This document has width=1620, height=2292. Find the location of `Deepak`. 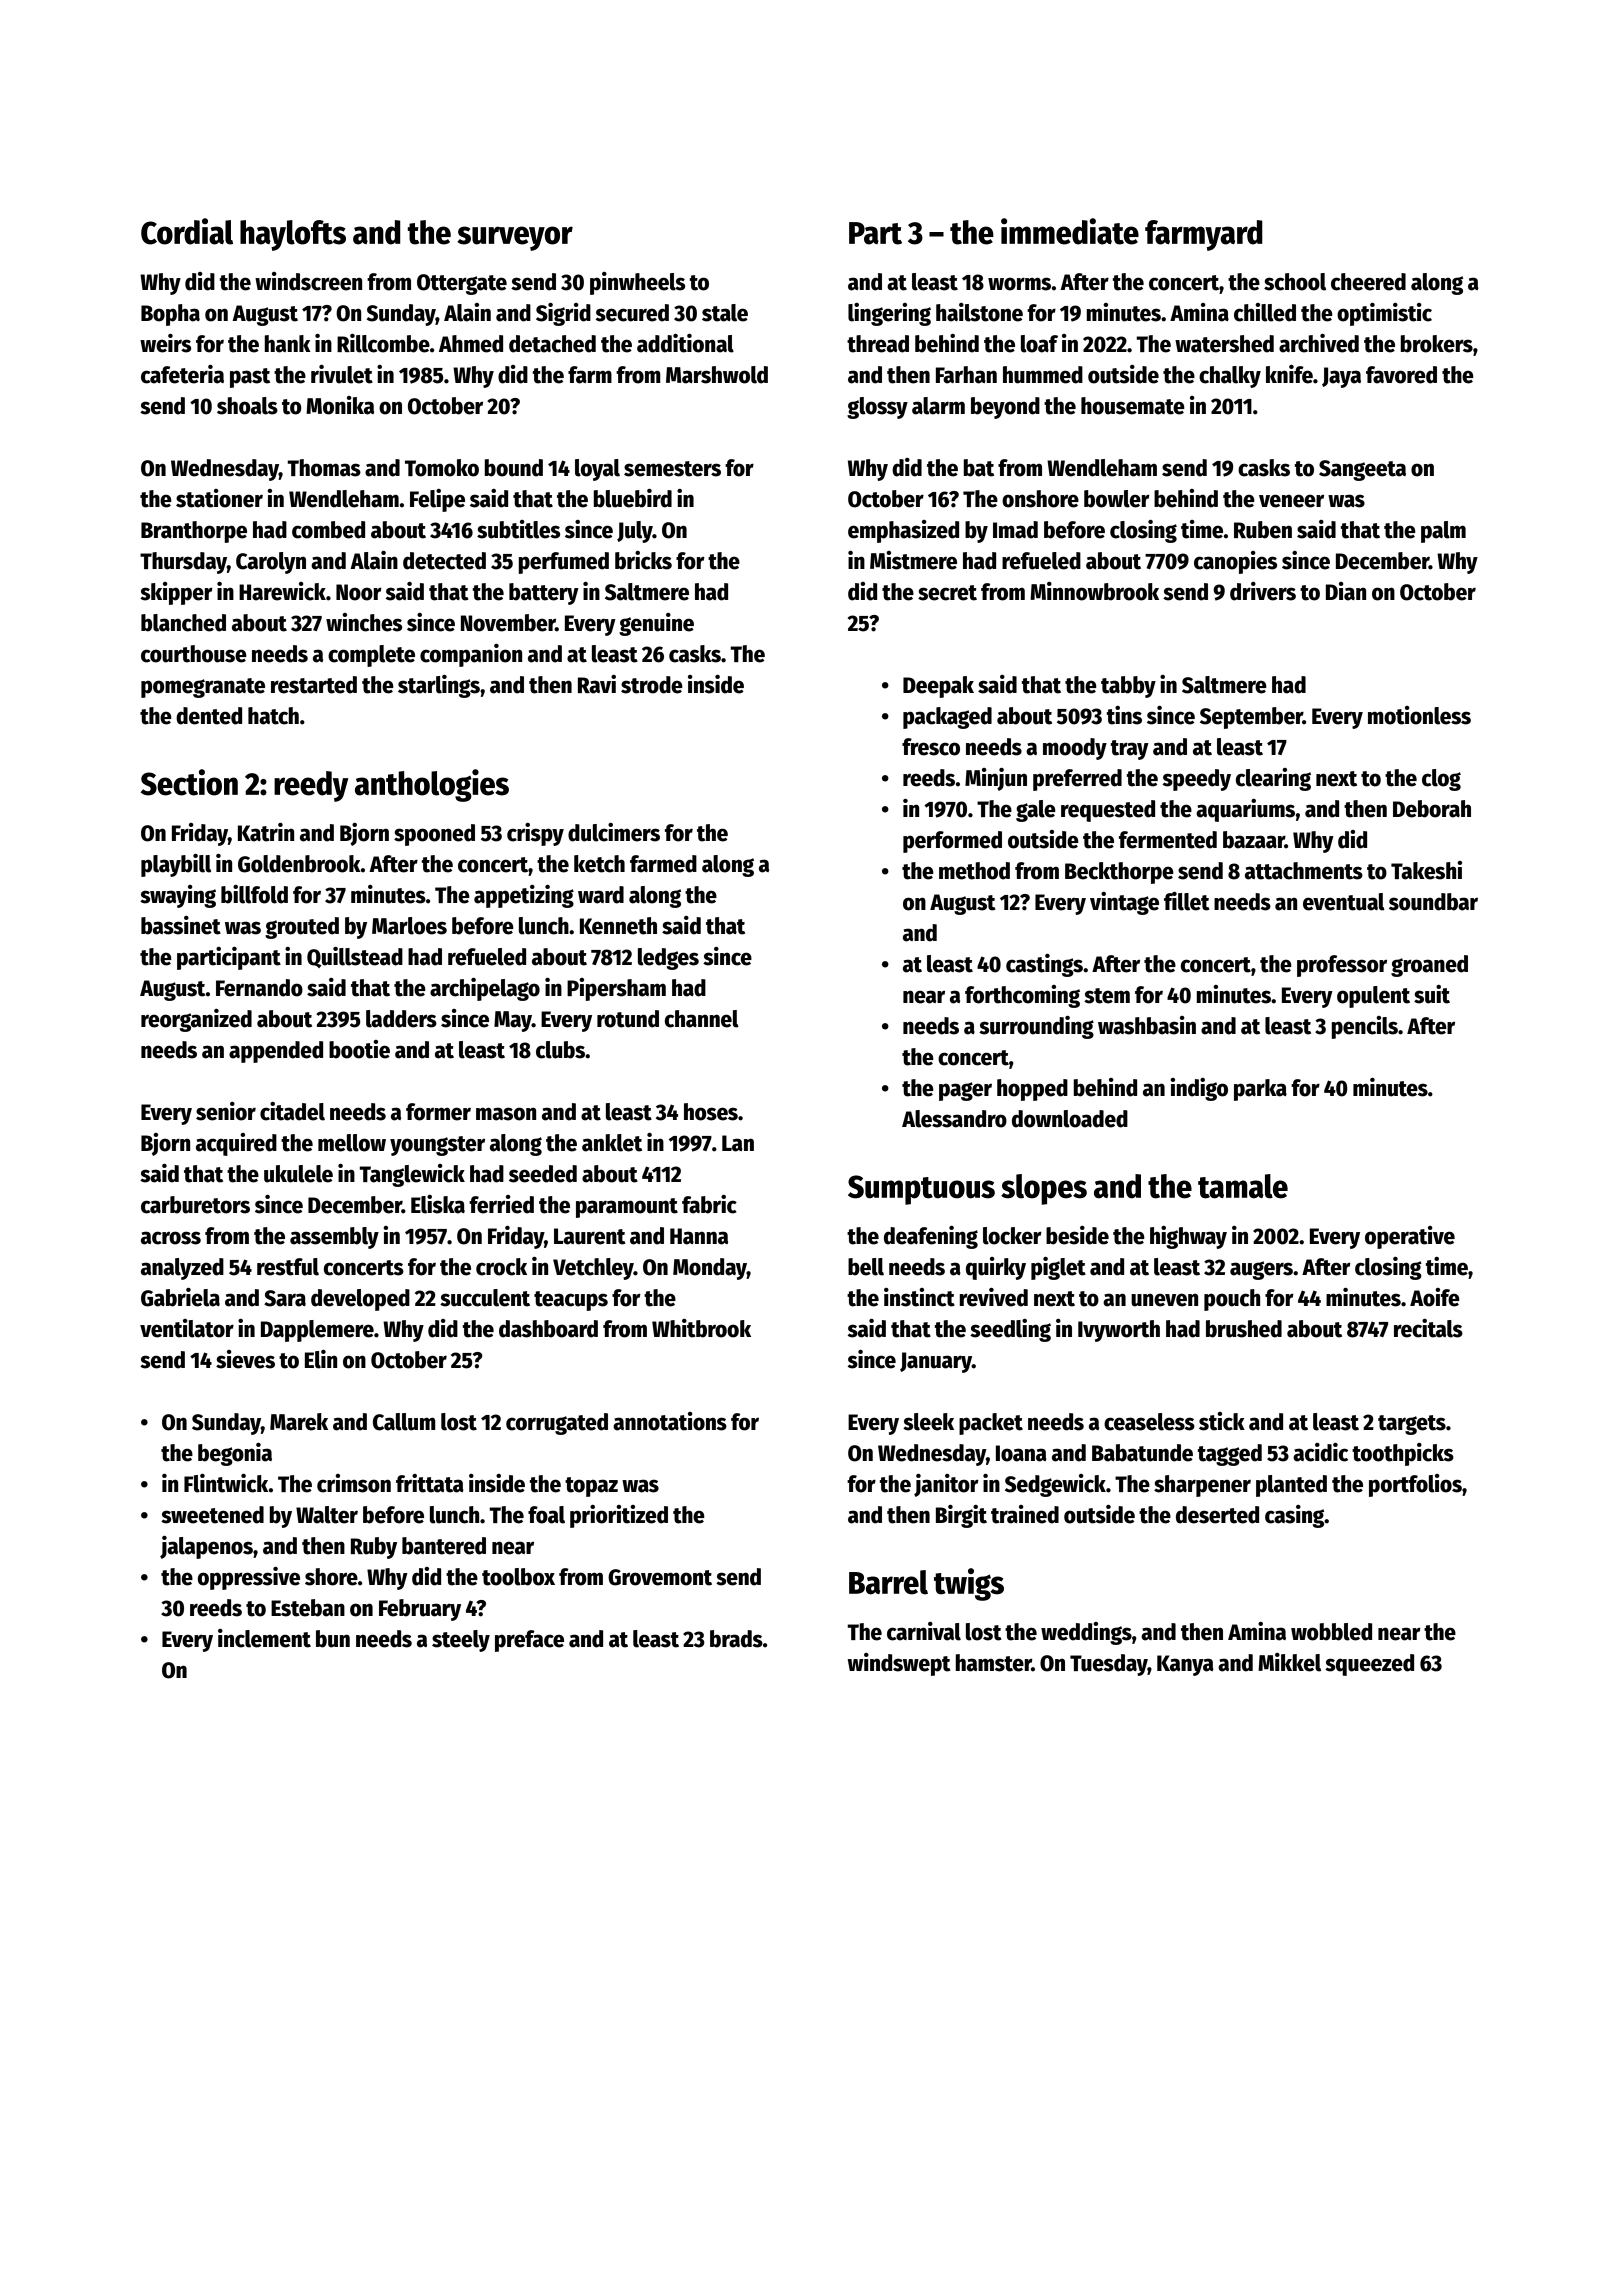

Deepak is located at coordinates (938, 687).
